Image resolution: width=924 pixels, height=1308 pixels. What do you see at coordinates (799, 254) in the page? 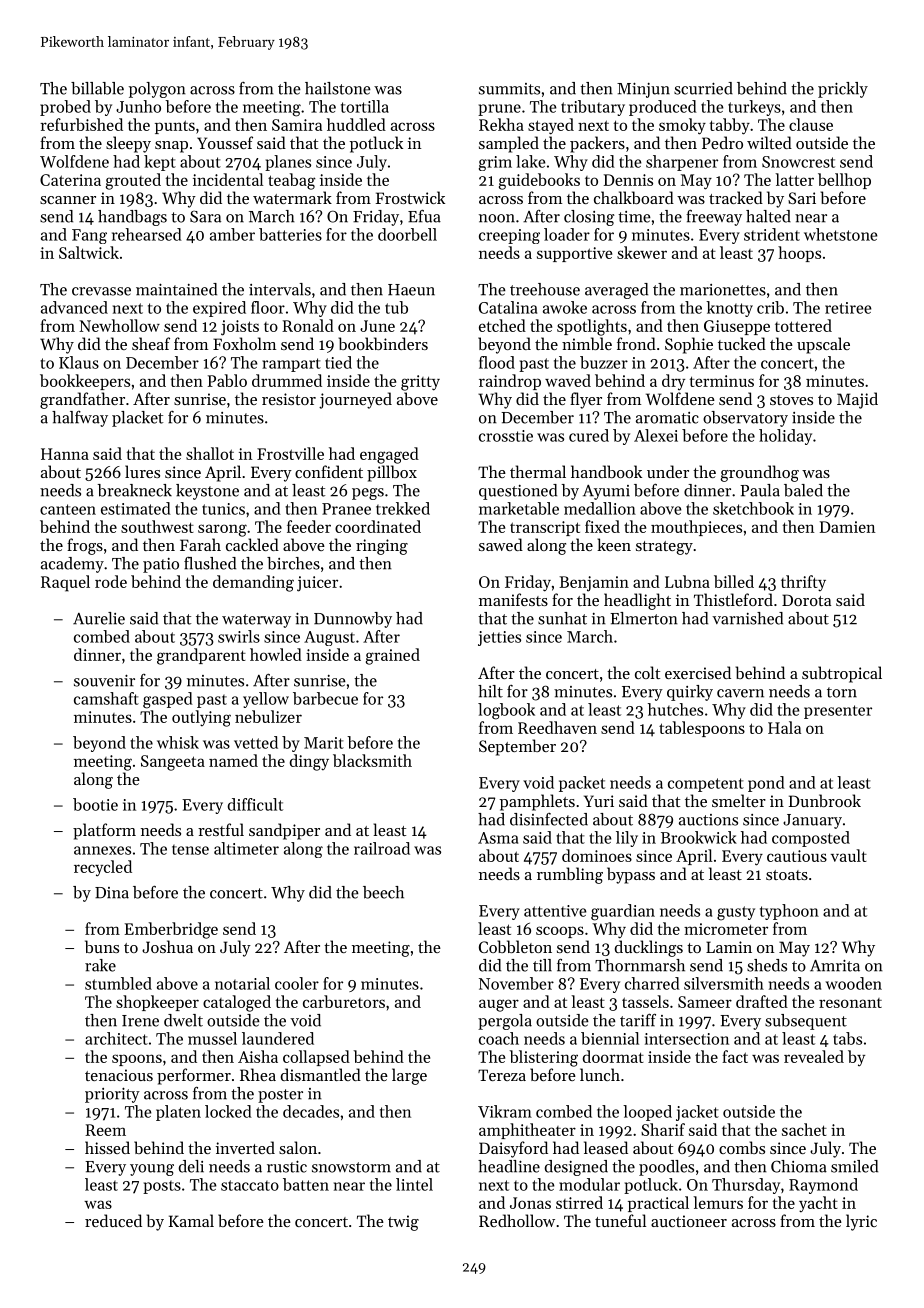
I see `hoops` at bounding box center [799, 254].
